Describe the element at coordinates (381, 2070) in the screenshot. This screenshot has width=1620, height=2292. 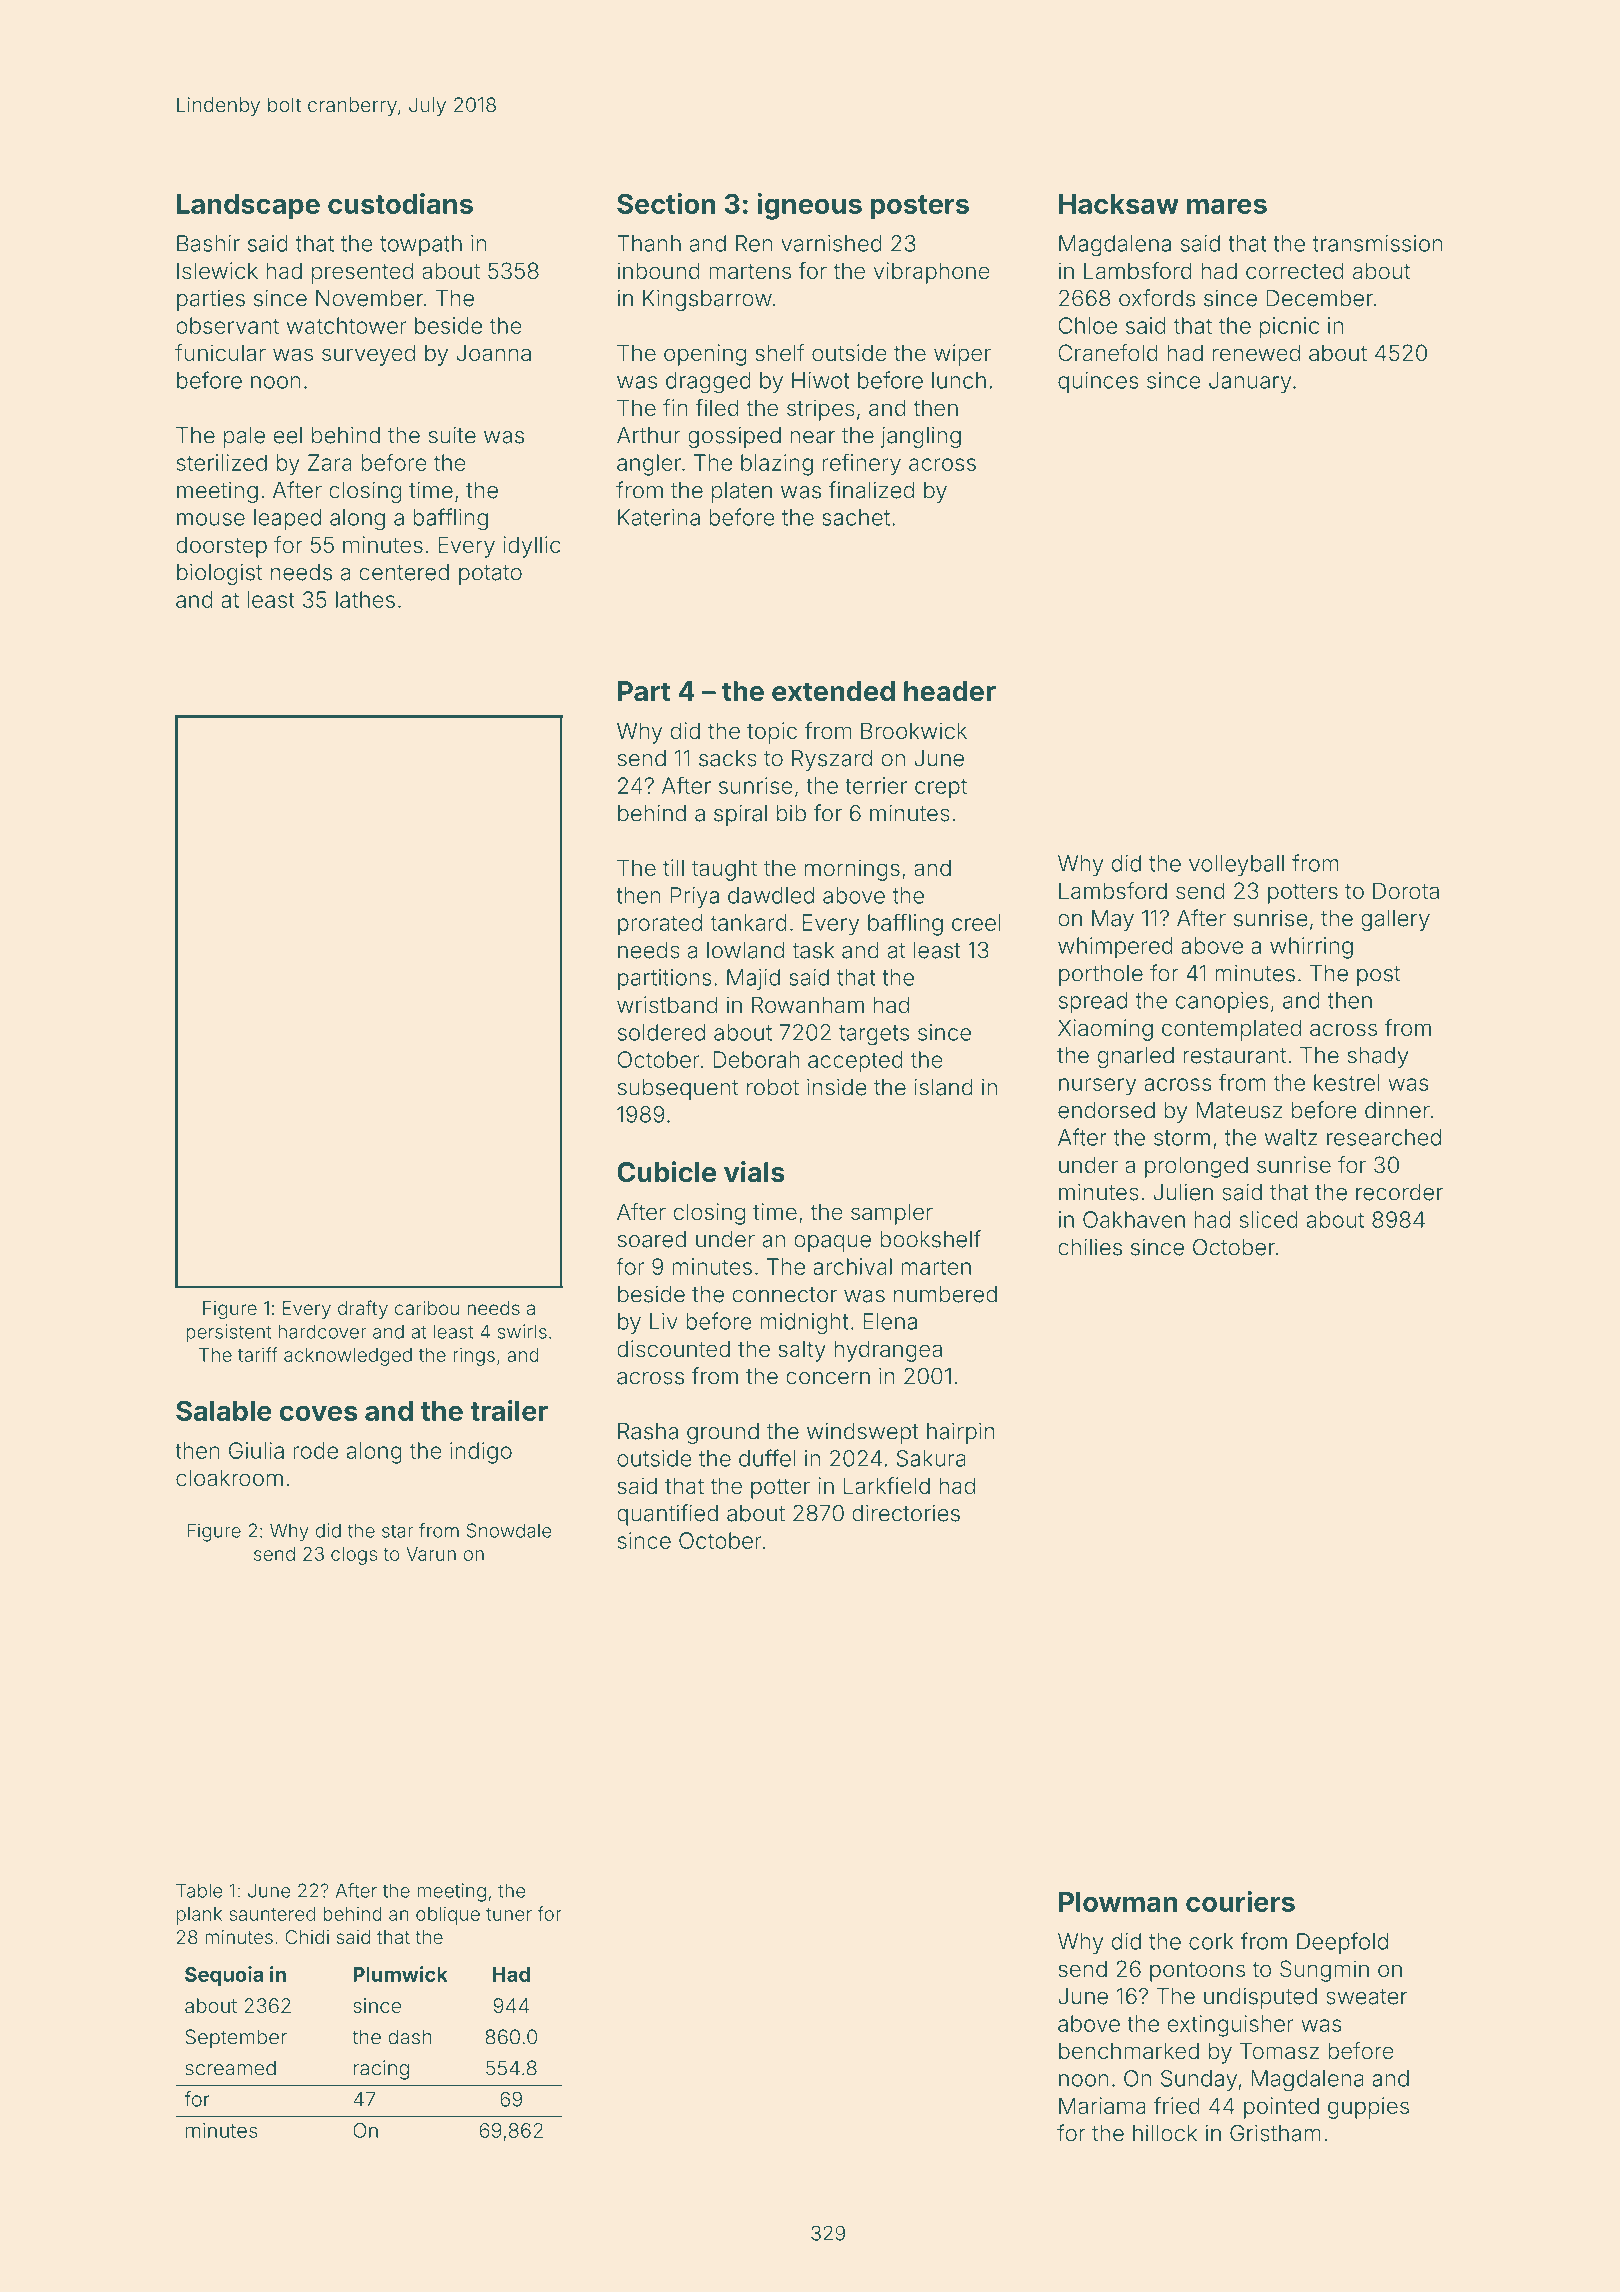
I see `racing` at that location.
